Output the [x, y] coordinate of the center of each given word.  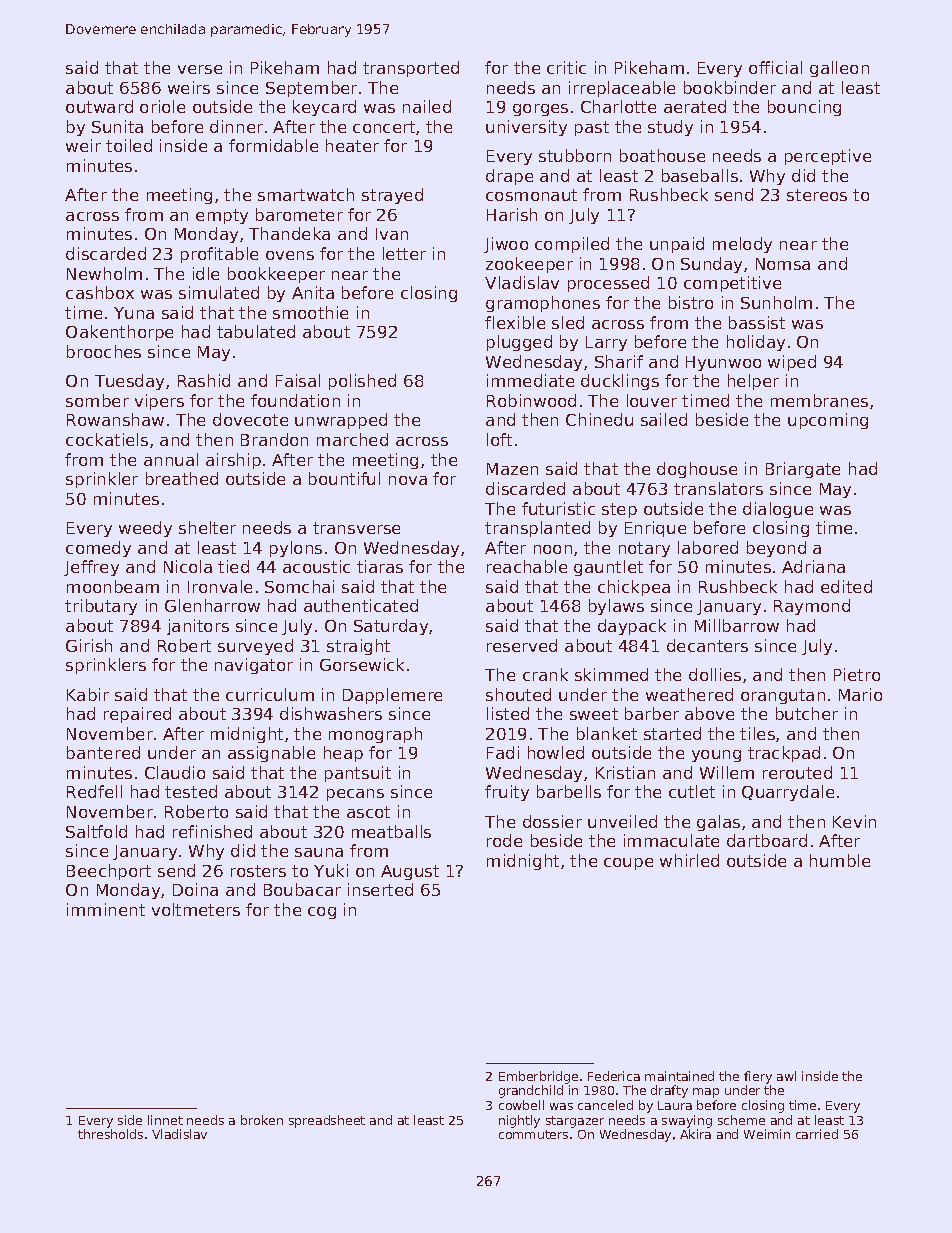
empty [222, 216]
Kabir [88, 694]
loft [499, 439]
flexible [515, 322]
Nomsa [783, 264]
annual [171, 459]
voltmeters [196, 909]
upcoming [828, 421]
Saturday [391, 627]
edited [846, 586]
